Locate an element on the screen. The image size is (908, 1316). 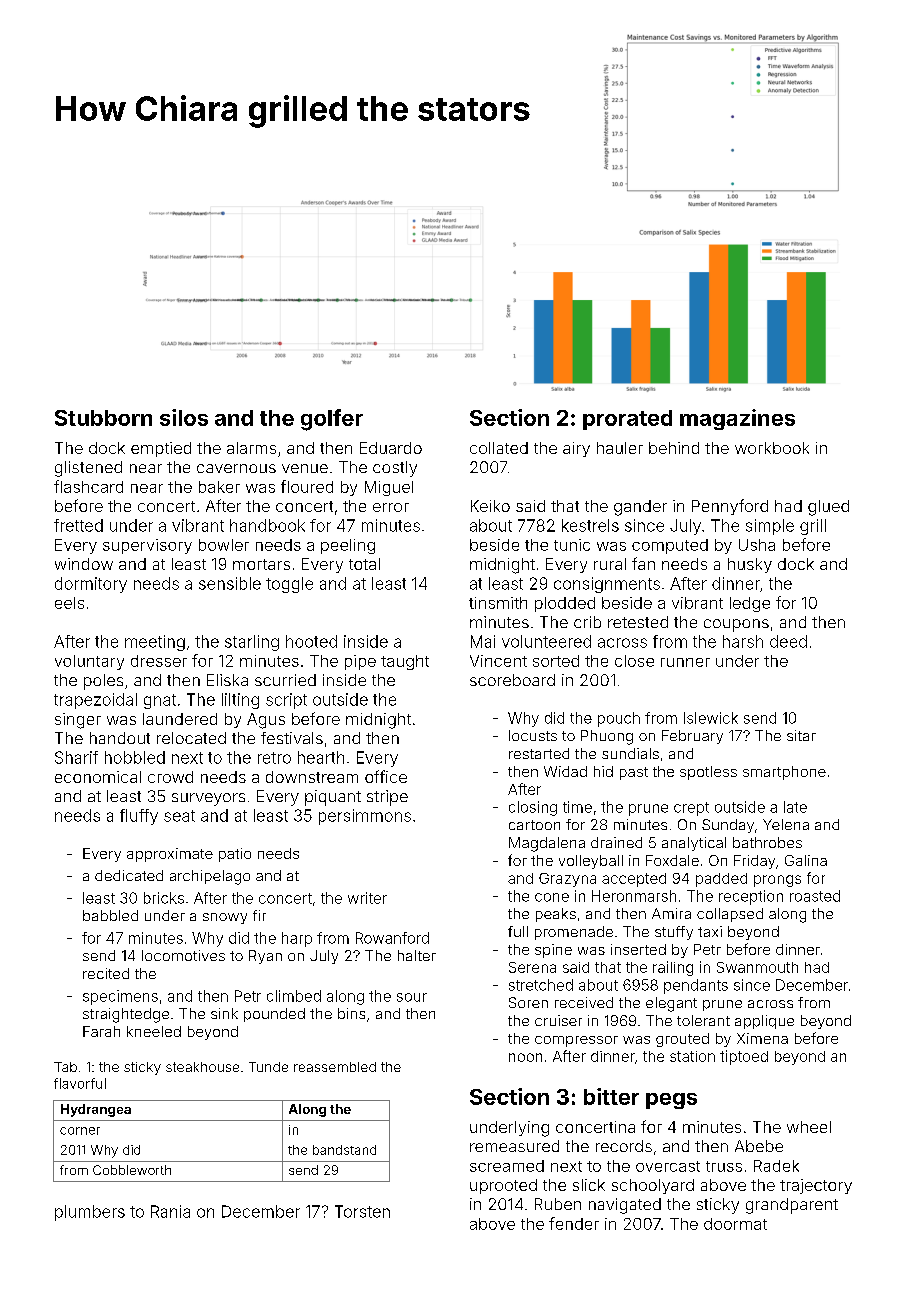
Magdalena is located at coordinates (547, 844).
